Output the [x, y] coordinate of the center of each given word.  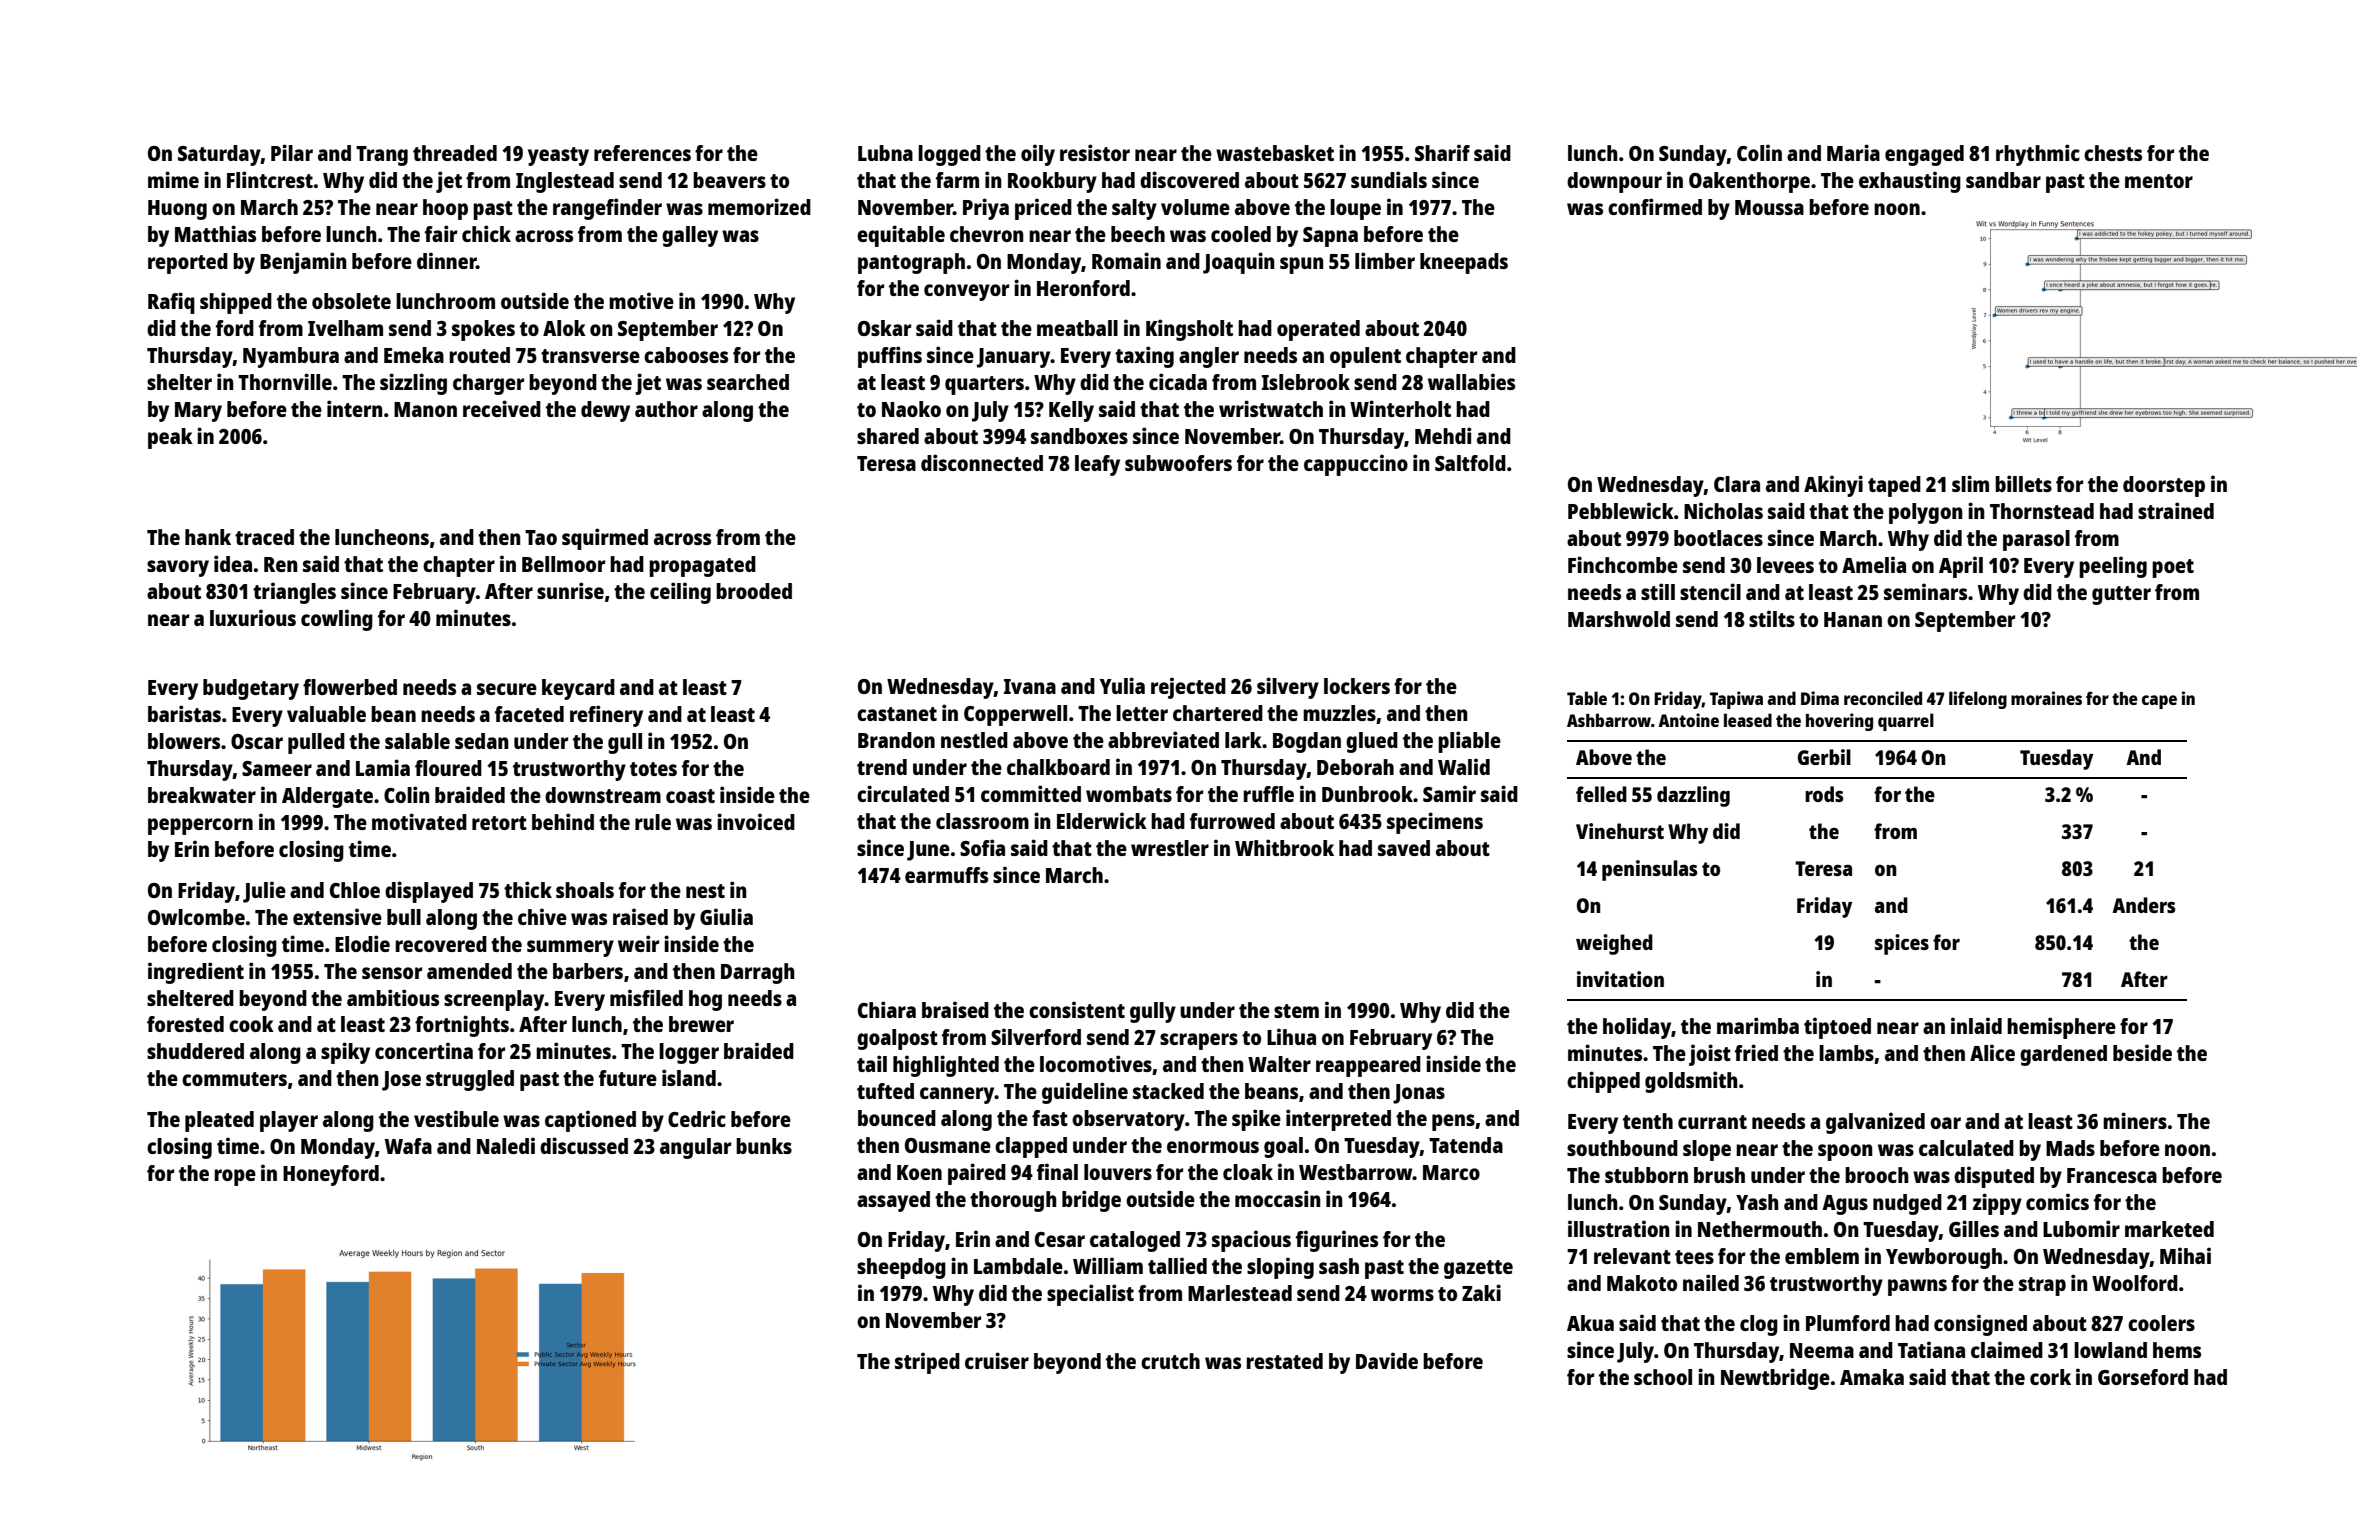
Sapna [1330, 237]
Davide [1387, 1360]
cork [2050, 1377]
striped [927, 1363]
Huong [177, 210]
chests [2113, 153]
